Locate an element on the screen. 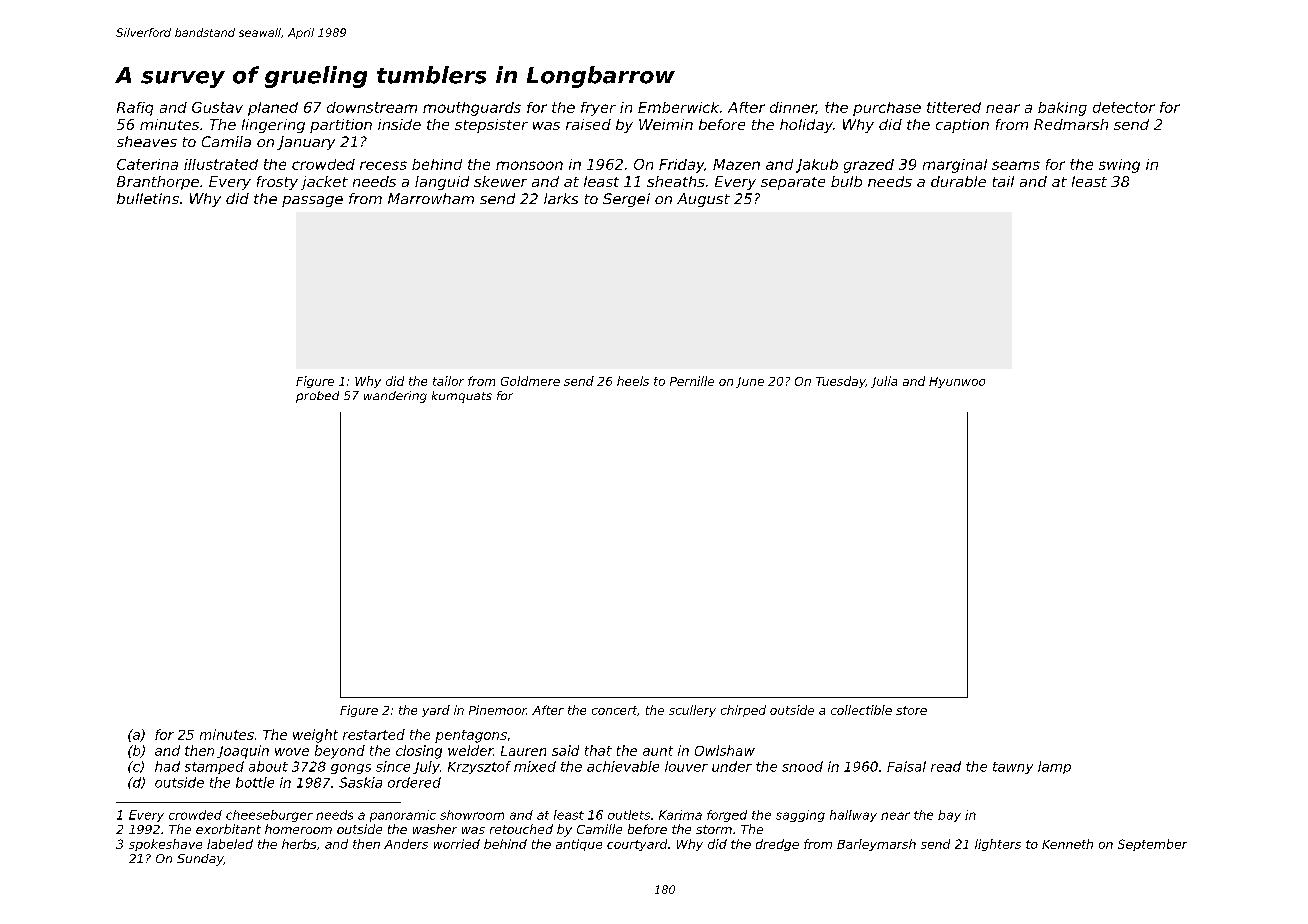 Image resolution: width=1308 pixels, height=924 pixels. Lauren is located at coordinates (523, 751).
